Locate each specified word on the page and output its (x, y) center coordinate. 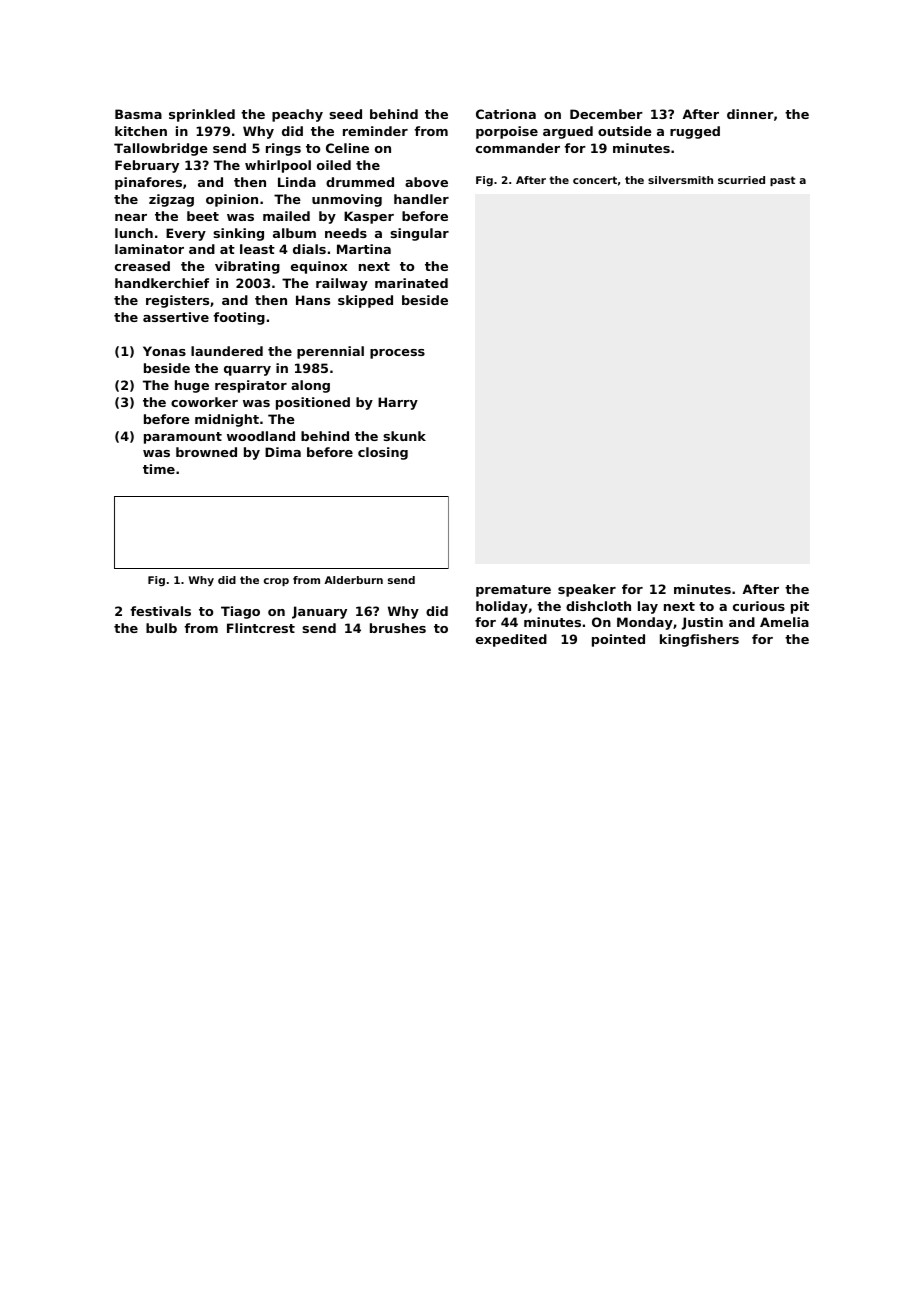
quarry (247, 371)
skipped (365, 301)
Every (186, 234)
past (782, 181)
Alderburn (353, 580)
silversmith (680, 180)
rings (283, 149)
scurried (741, 180)
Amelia (784, 622)
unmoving (347, 200)
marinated (411, 283)
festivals (160, 611)
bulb (161, 628)
